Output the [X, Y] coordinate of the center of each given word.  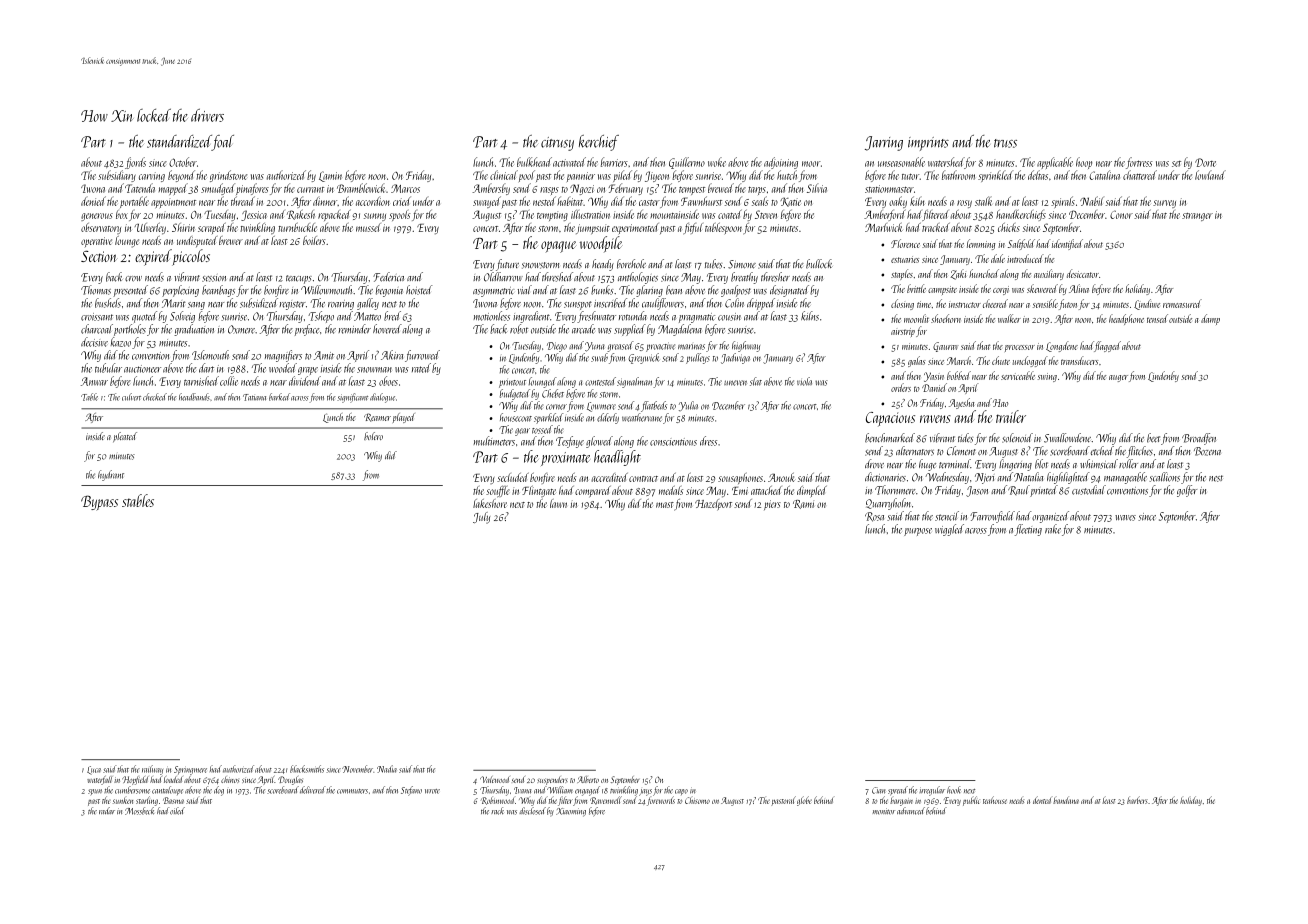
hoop [1084, 163]
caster [649, 203]
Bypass [99, 503]
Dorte [1205, 162]
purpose [918, 532]
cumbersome [132, 790]
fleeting [1028, 530]
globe [804, 801]
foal [223, 143]
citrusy [557, 144]
